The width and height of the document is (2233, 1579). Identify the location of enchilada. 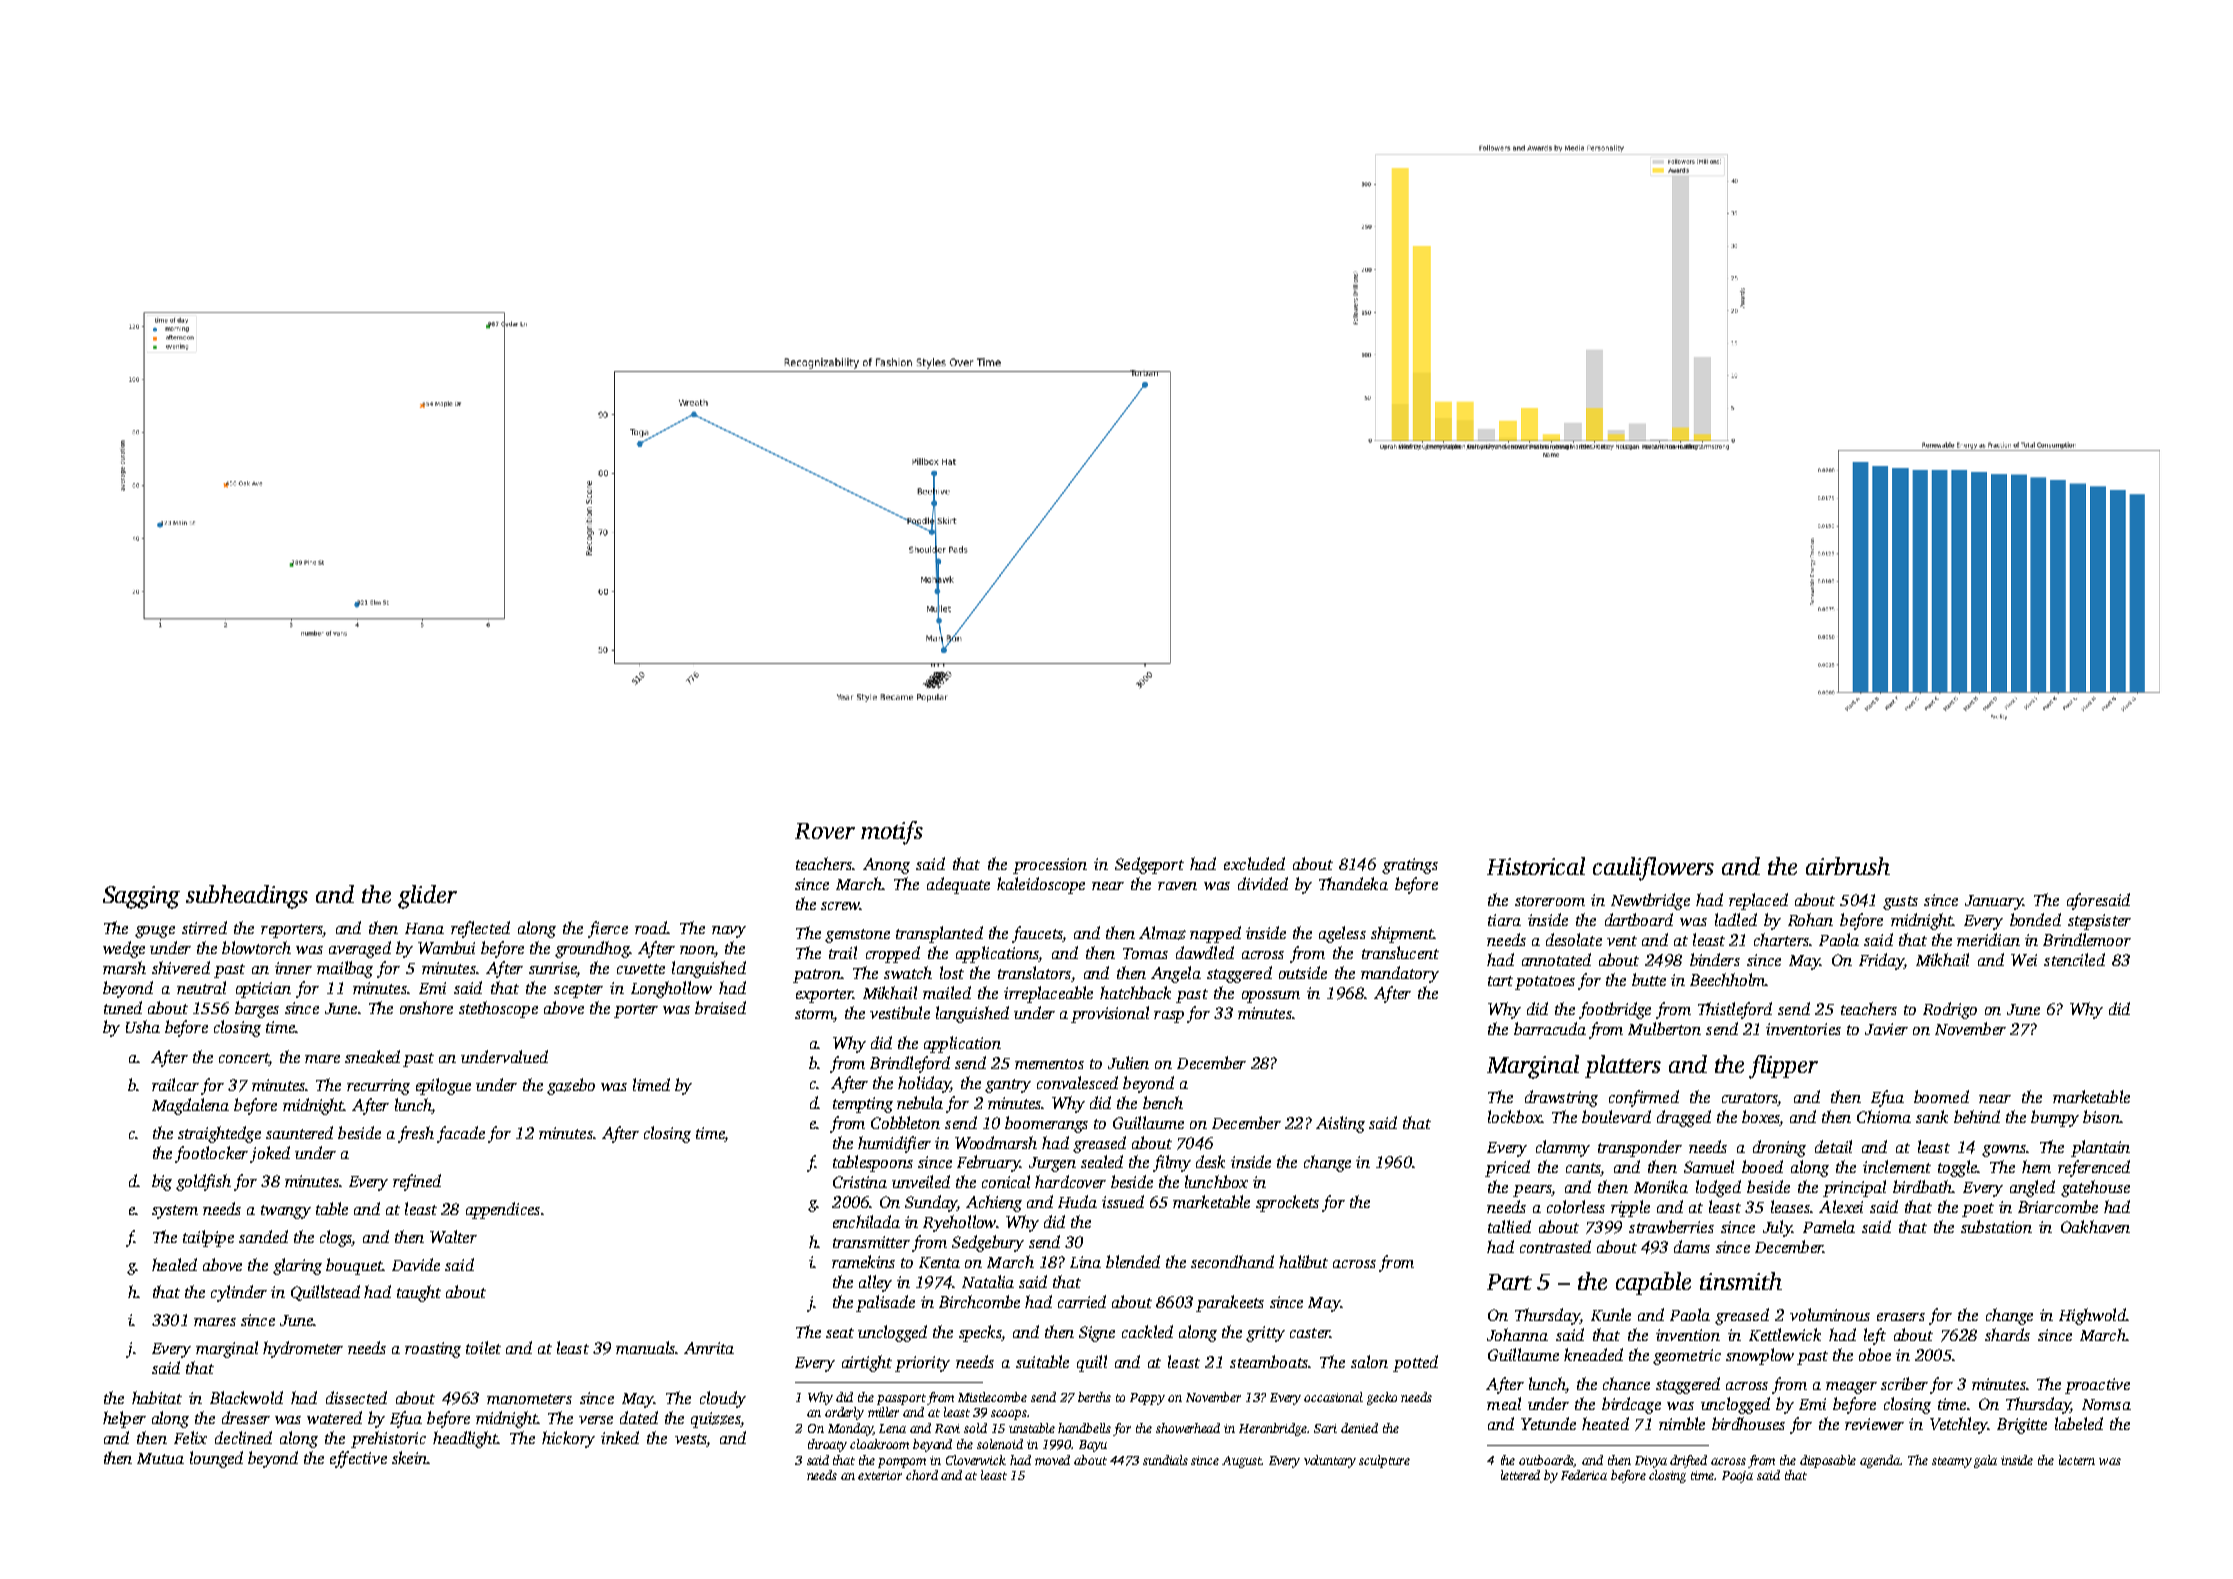
(866, 1221).
